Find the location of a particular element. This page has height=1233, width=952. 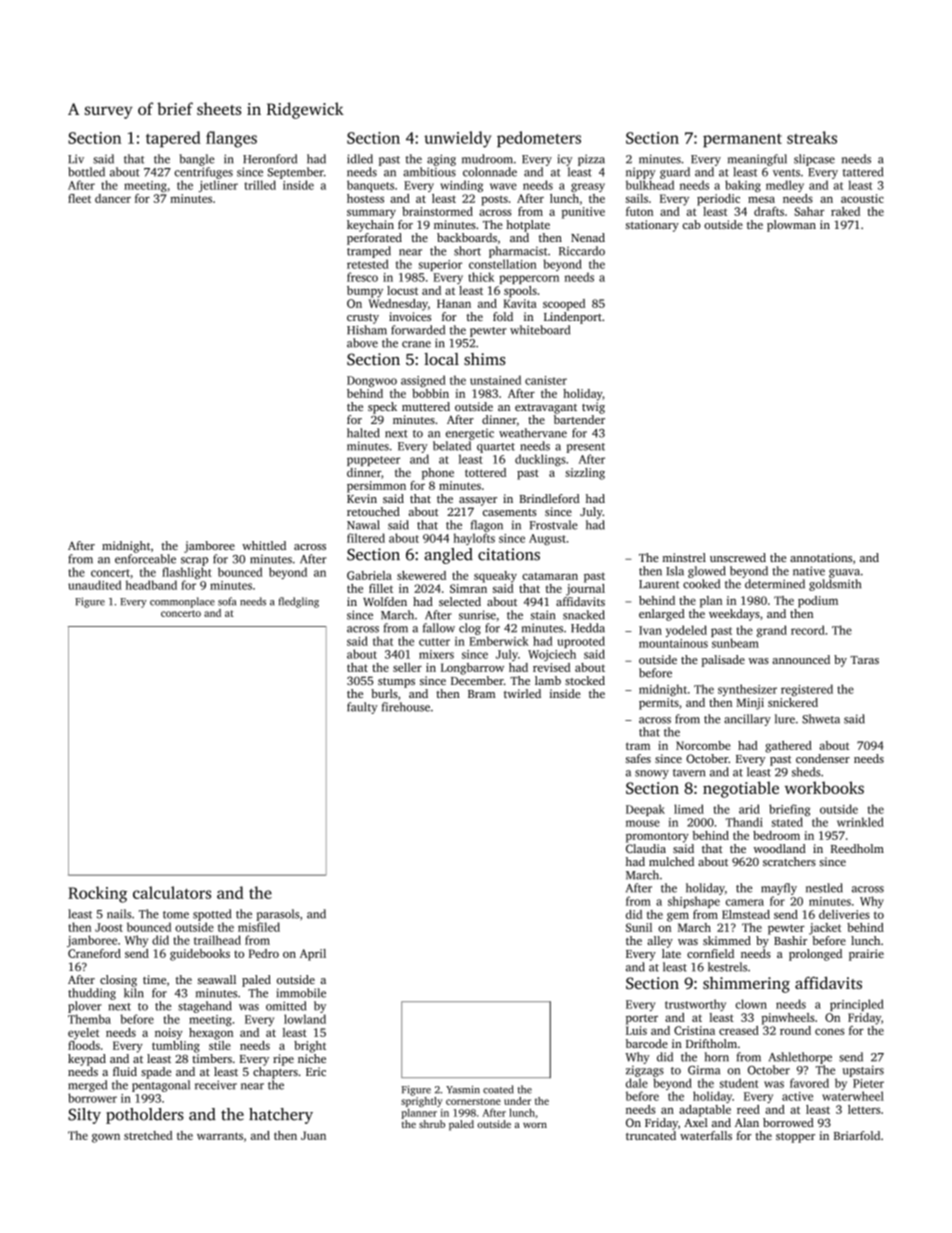

enforceable is located at coordinates (145, 559).
